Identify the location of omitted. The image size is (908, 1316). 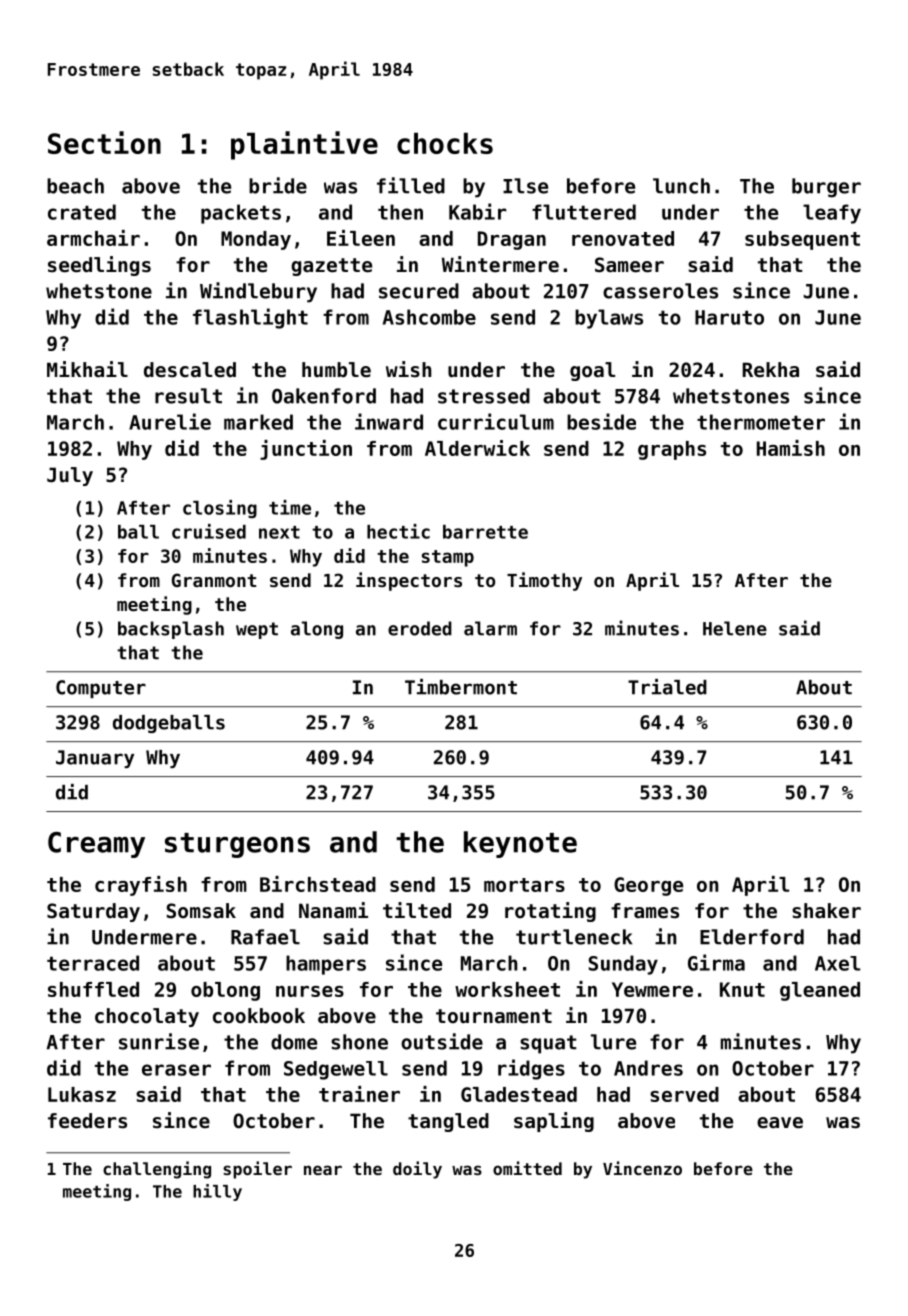
(527, 1168).
